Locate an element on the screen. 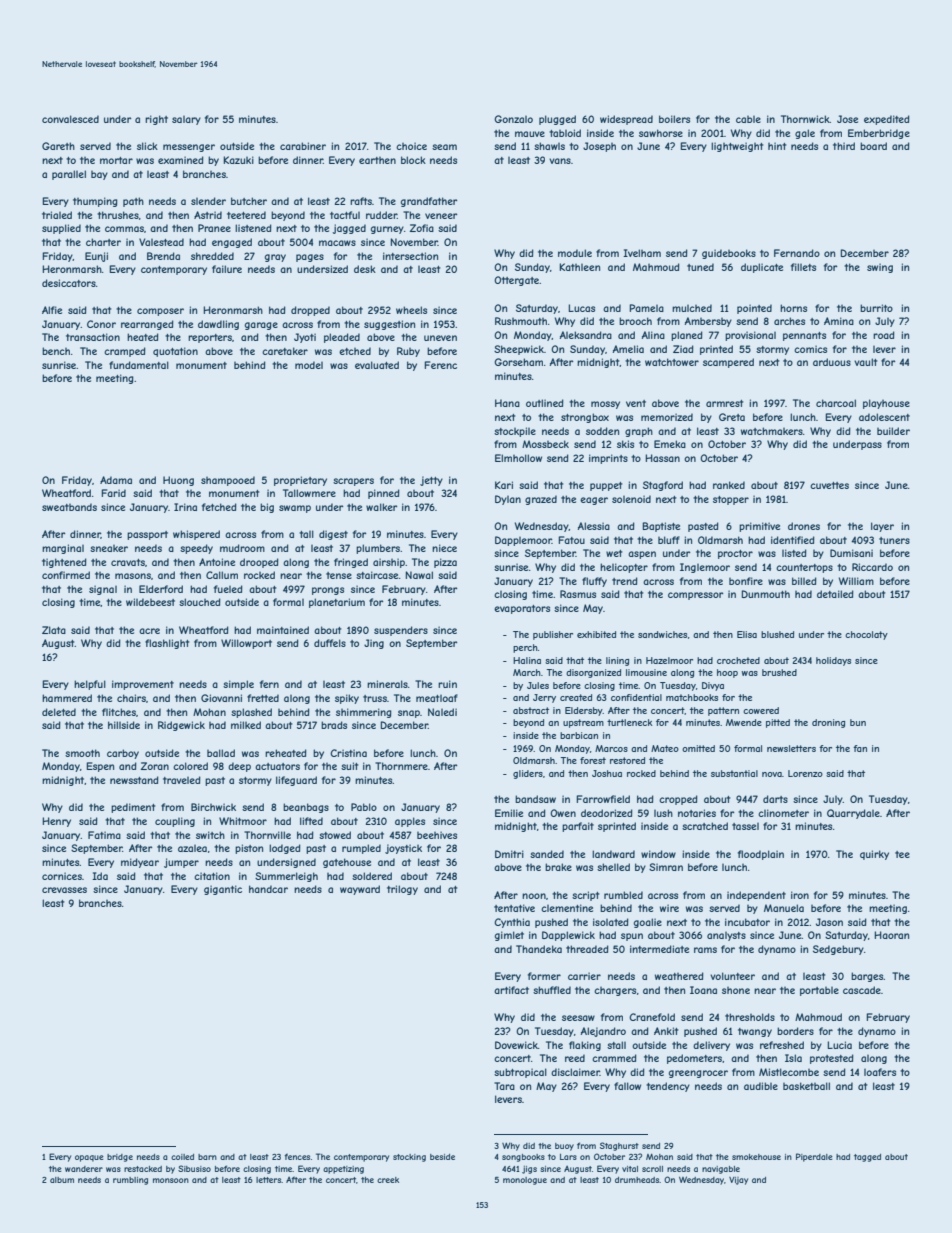 The image size is (952, 1233). lightweight is located at coordinates (737, 147).
